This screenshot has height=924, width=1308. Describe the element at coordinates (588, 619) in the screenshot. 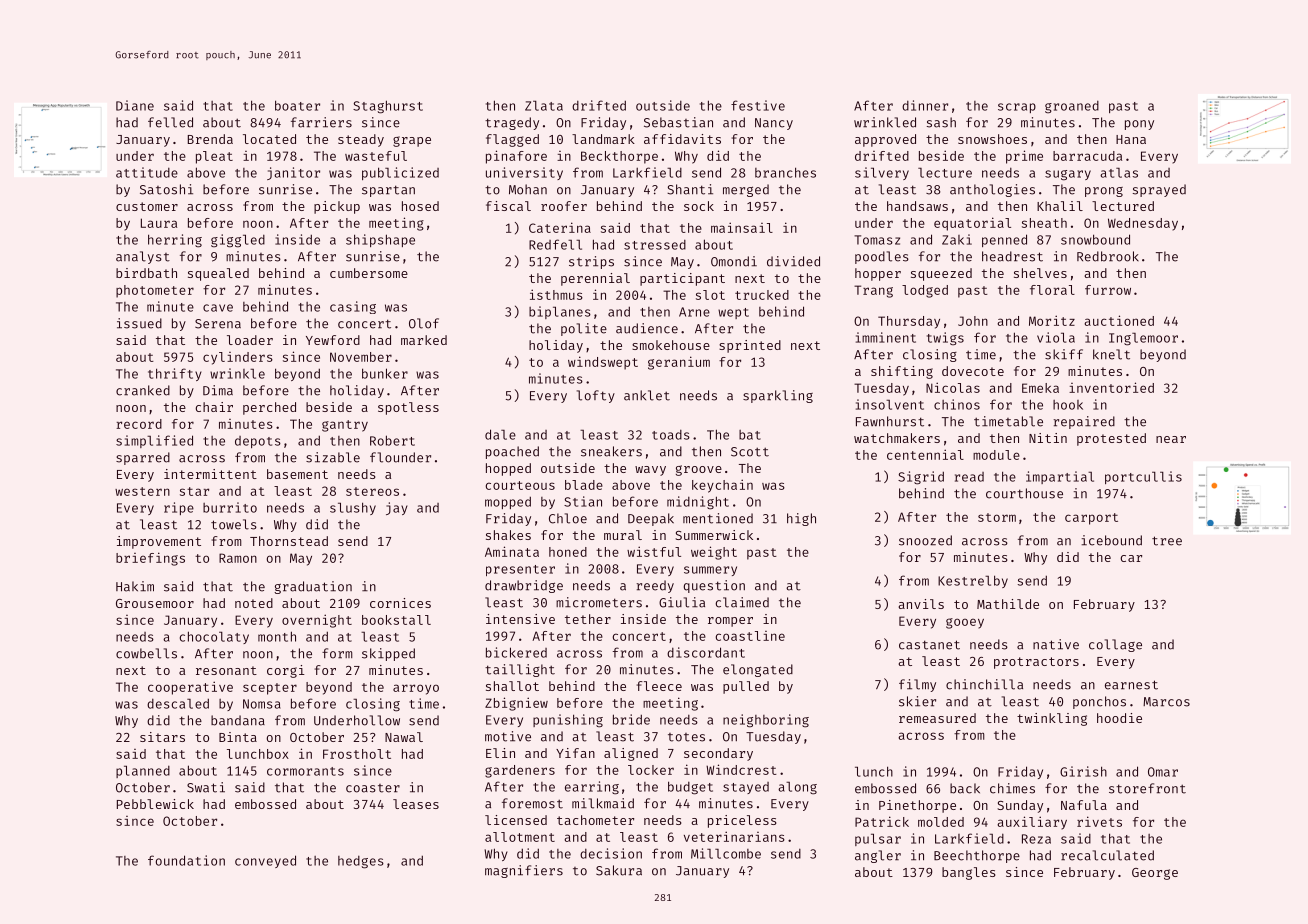

I see `tether` at that location.
